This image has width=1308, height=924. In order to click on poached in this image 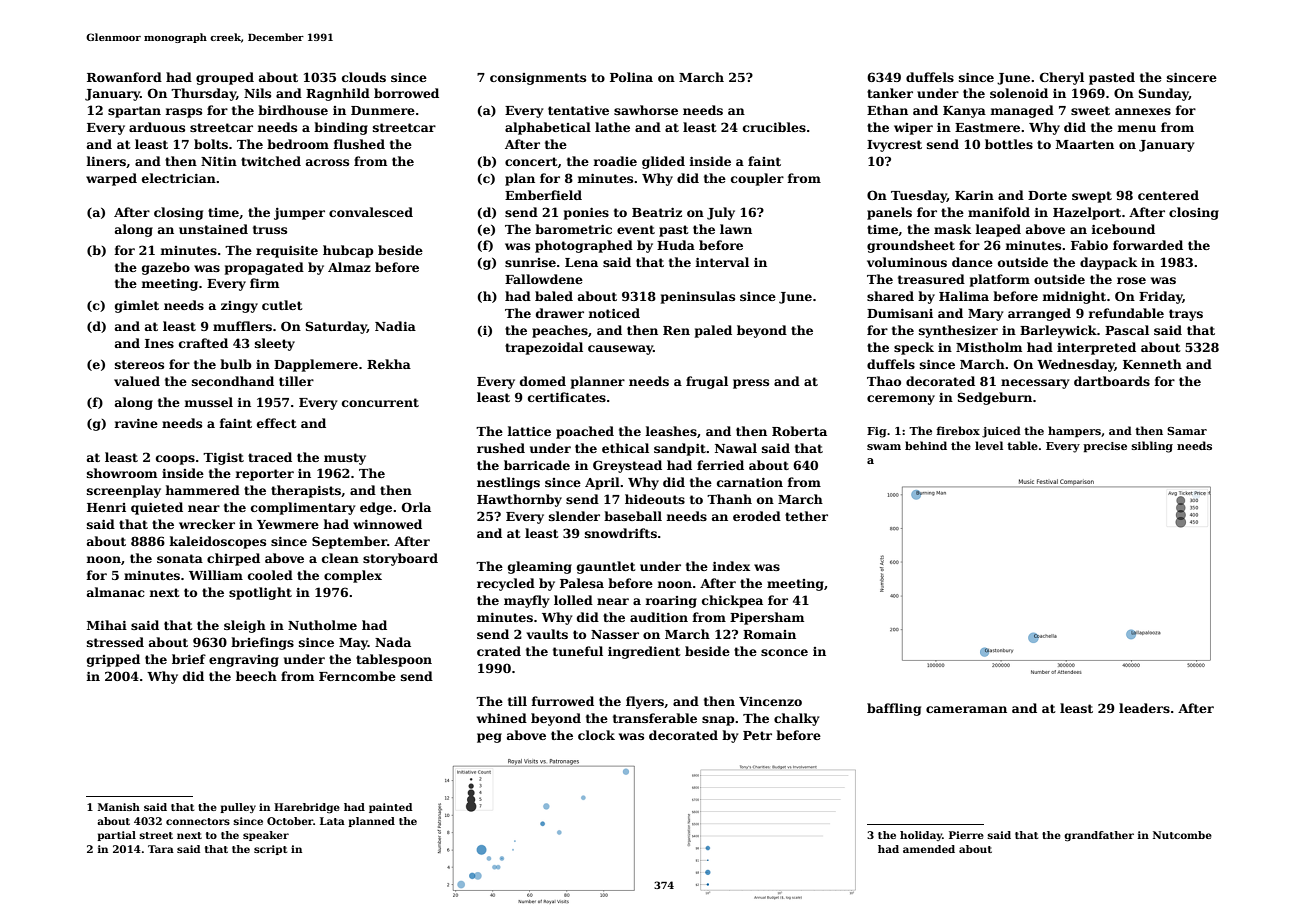, I will do `click(585, 432)`.
